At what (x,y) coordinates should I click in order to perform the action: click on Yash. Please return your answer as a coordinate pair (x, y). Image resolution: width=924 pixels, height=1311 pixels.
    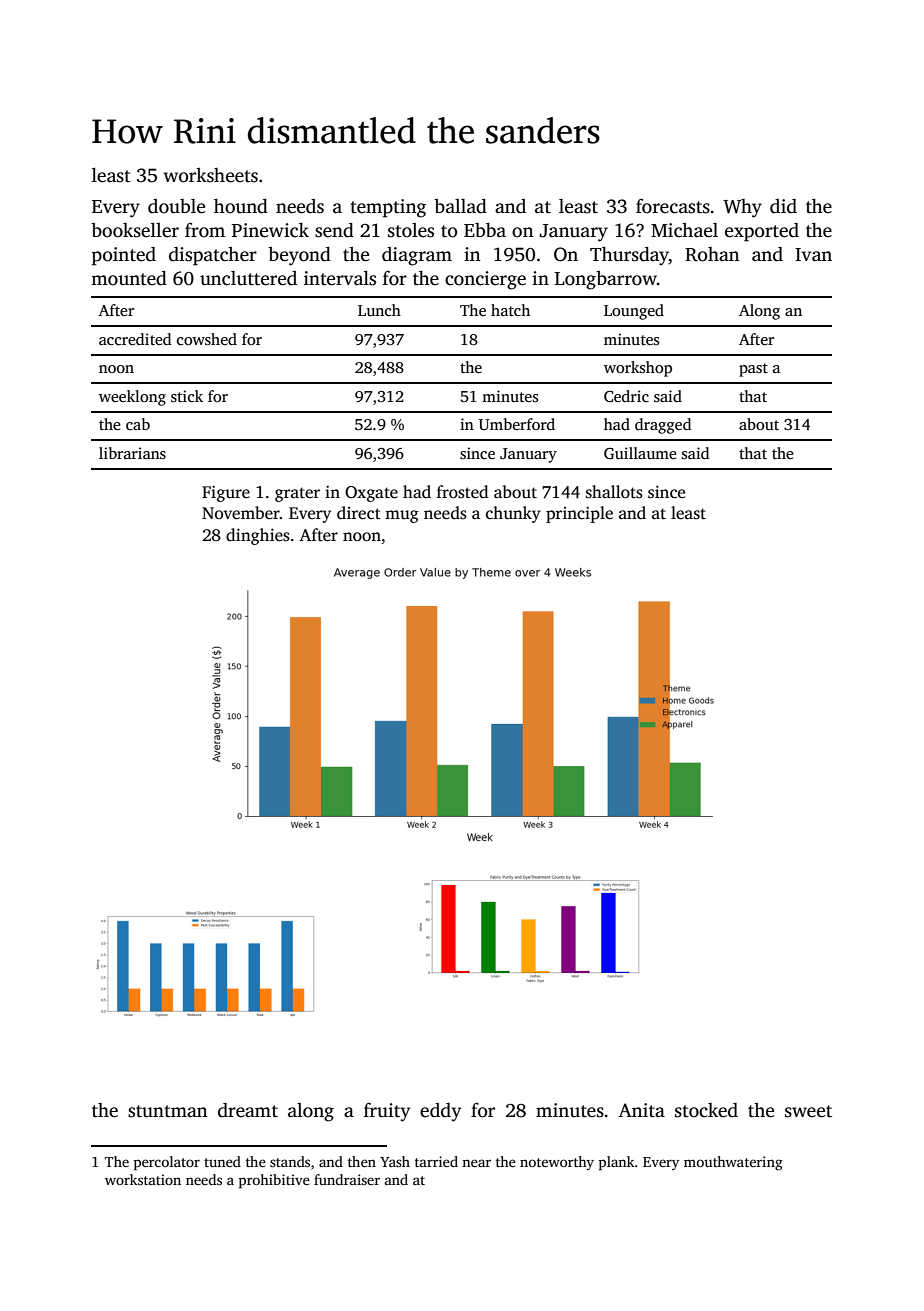
    Looking at the image, I should click on (395, 1161).
